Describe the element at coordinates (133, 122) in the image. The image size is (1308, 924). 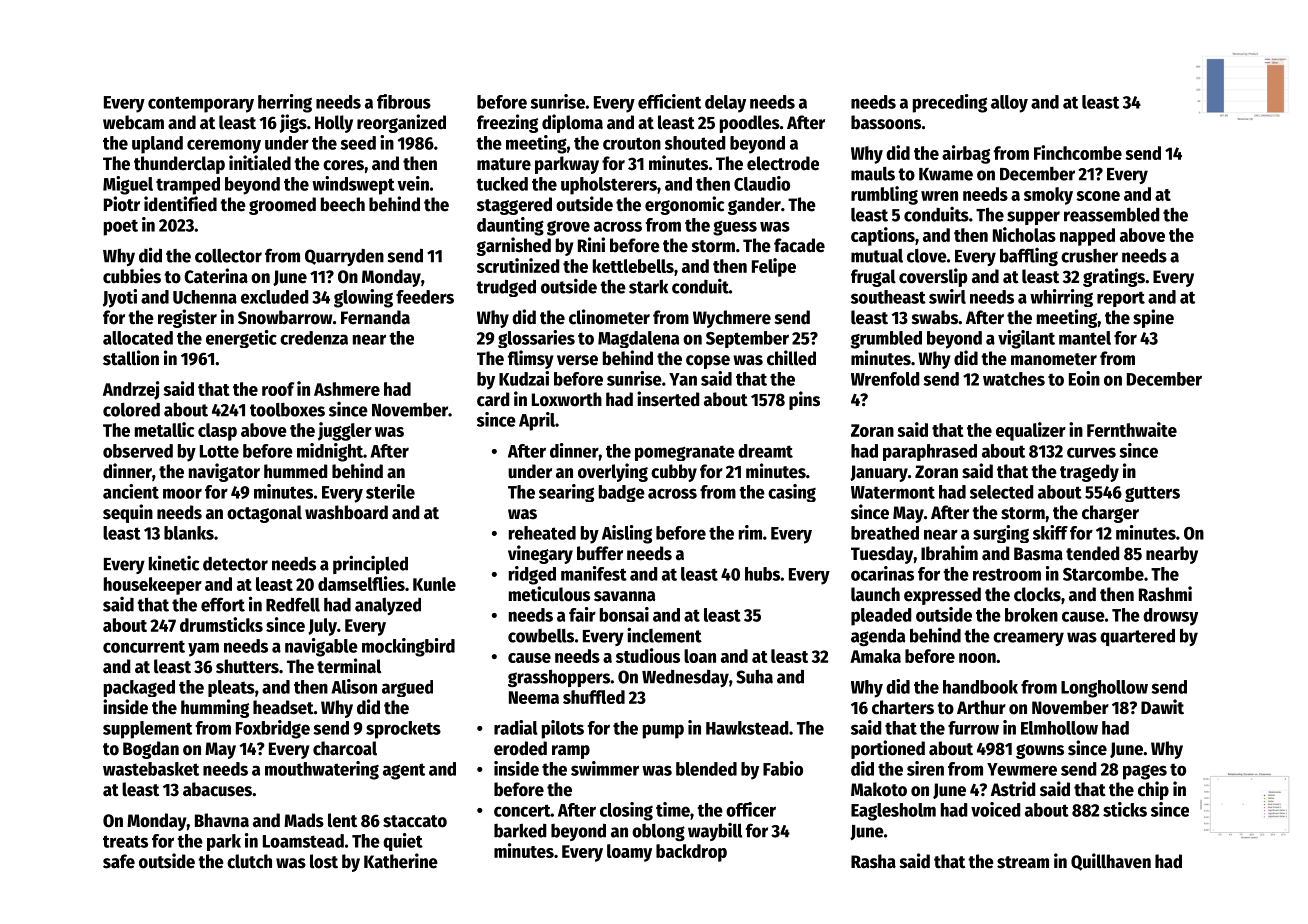
I see `webcam` at that location.
